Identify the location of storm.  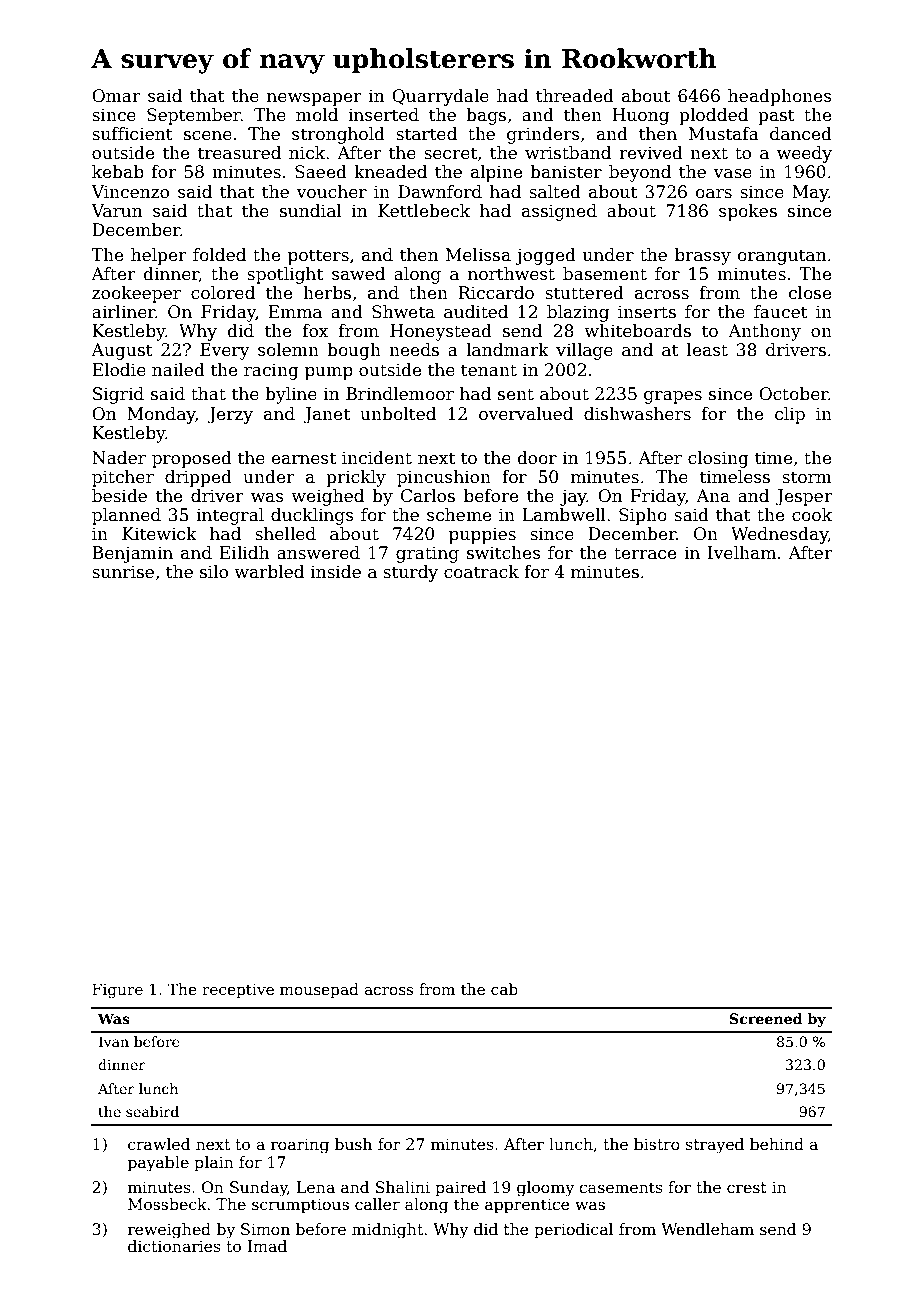
(807, 477).
